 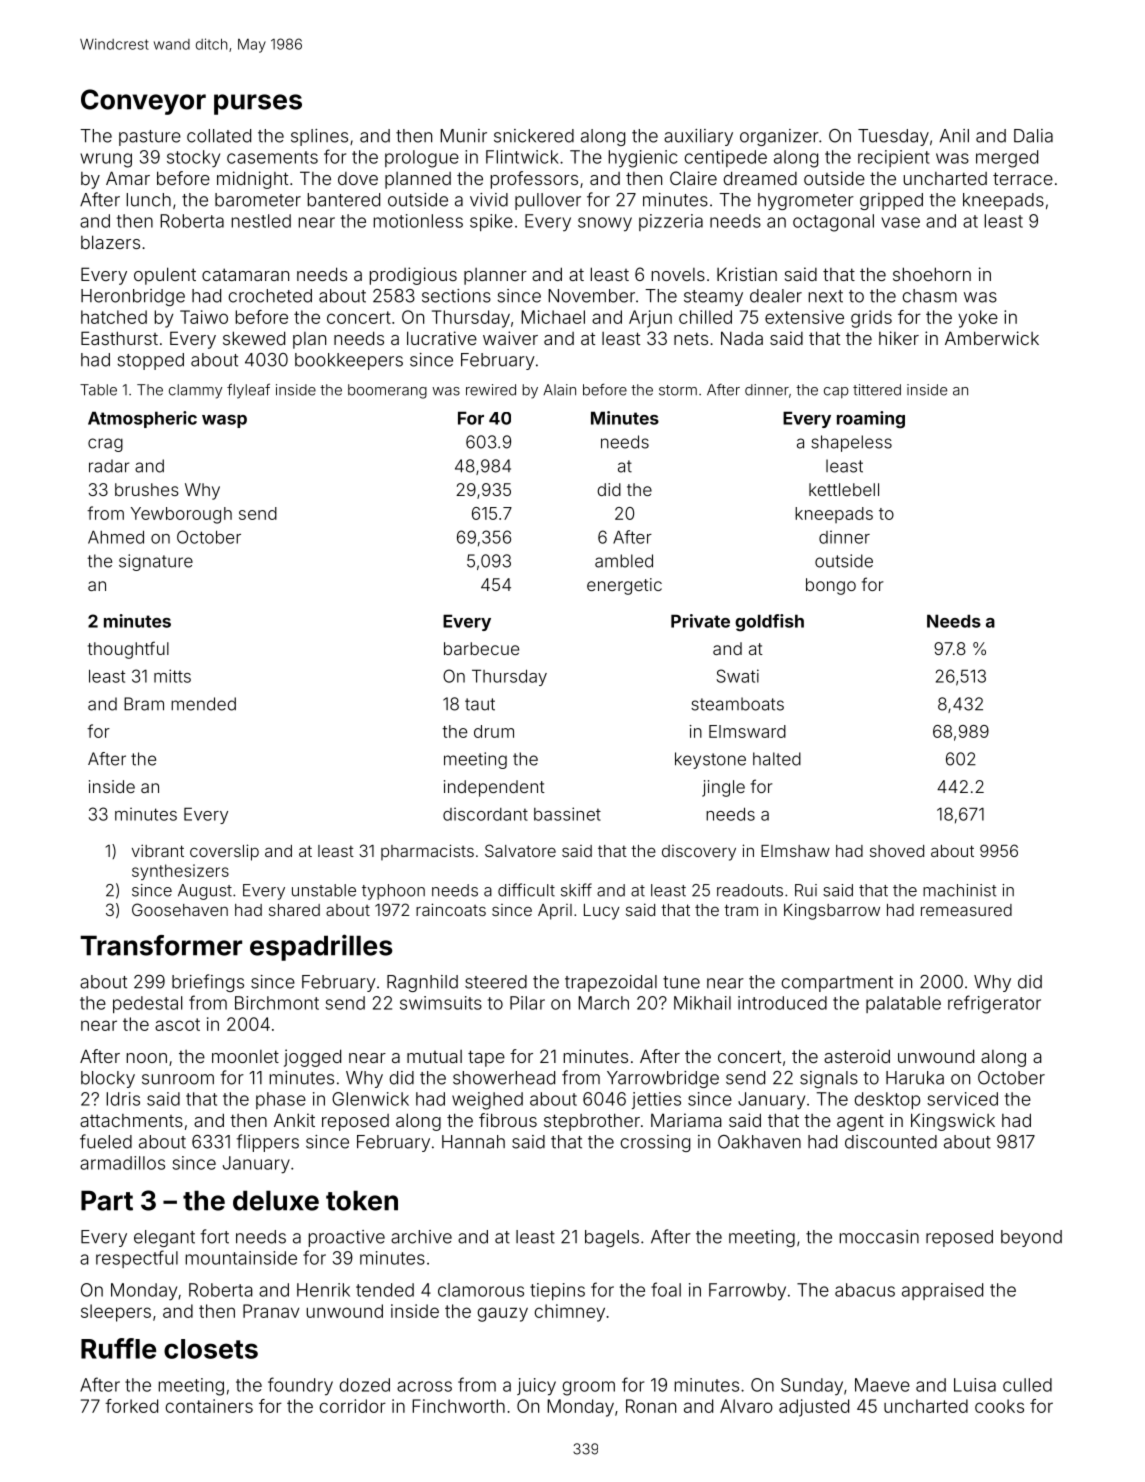 I want to click on signature, so click(x=156, y=562).
